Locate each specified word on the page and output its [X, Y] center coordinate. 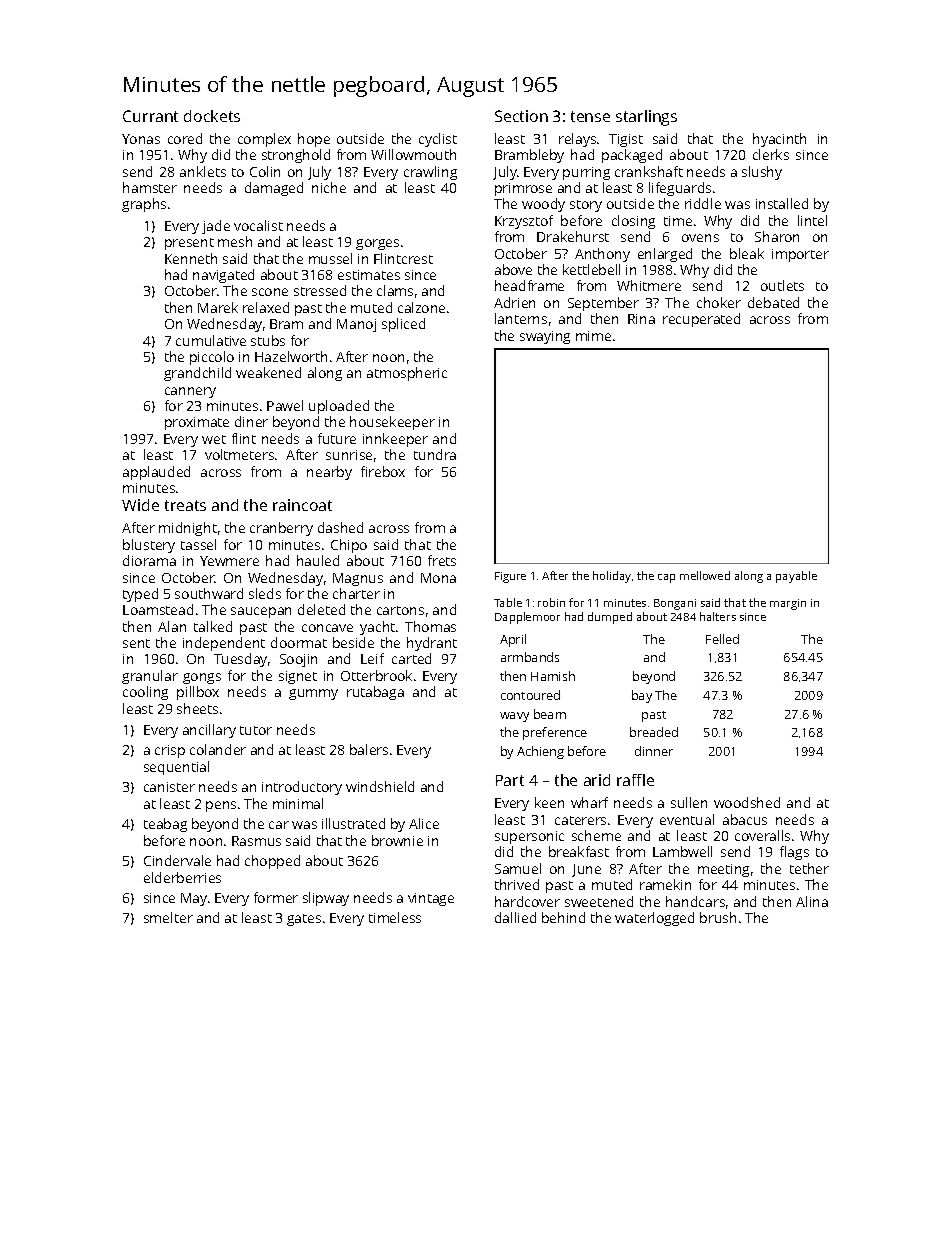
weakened [268, 372]
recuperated [701, 320]
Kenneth [191, 258]
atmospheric [407, 374]
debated [773, 302]
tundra [435, 454]
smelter [168, 917]
